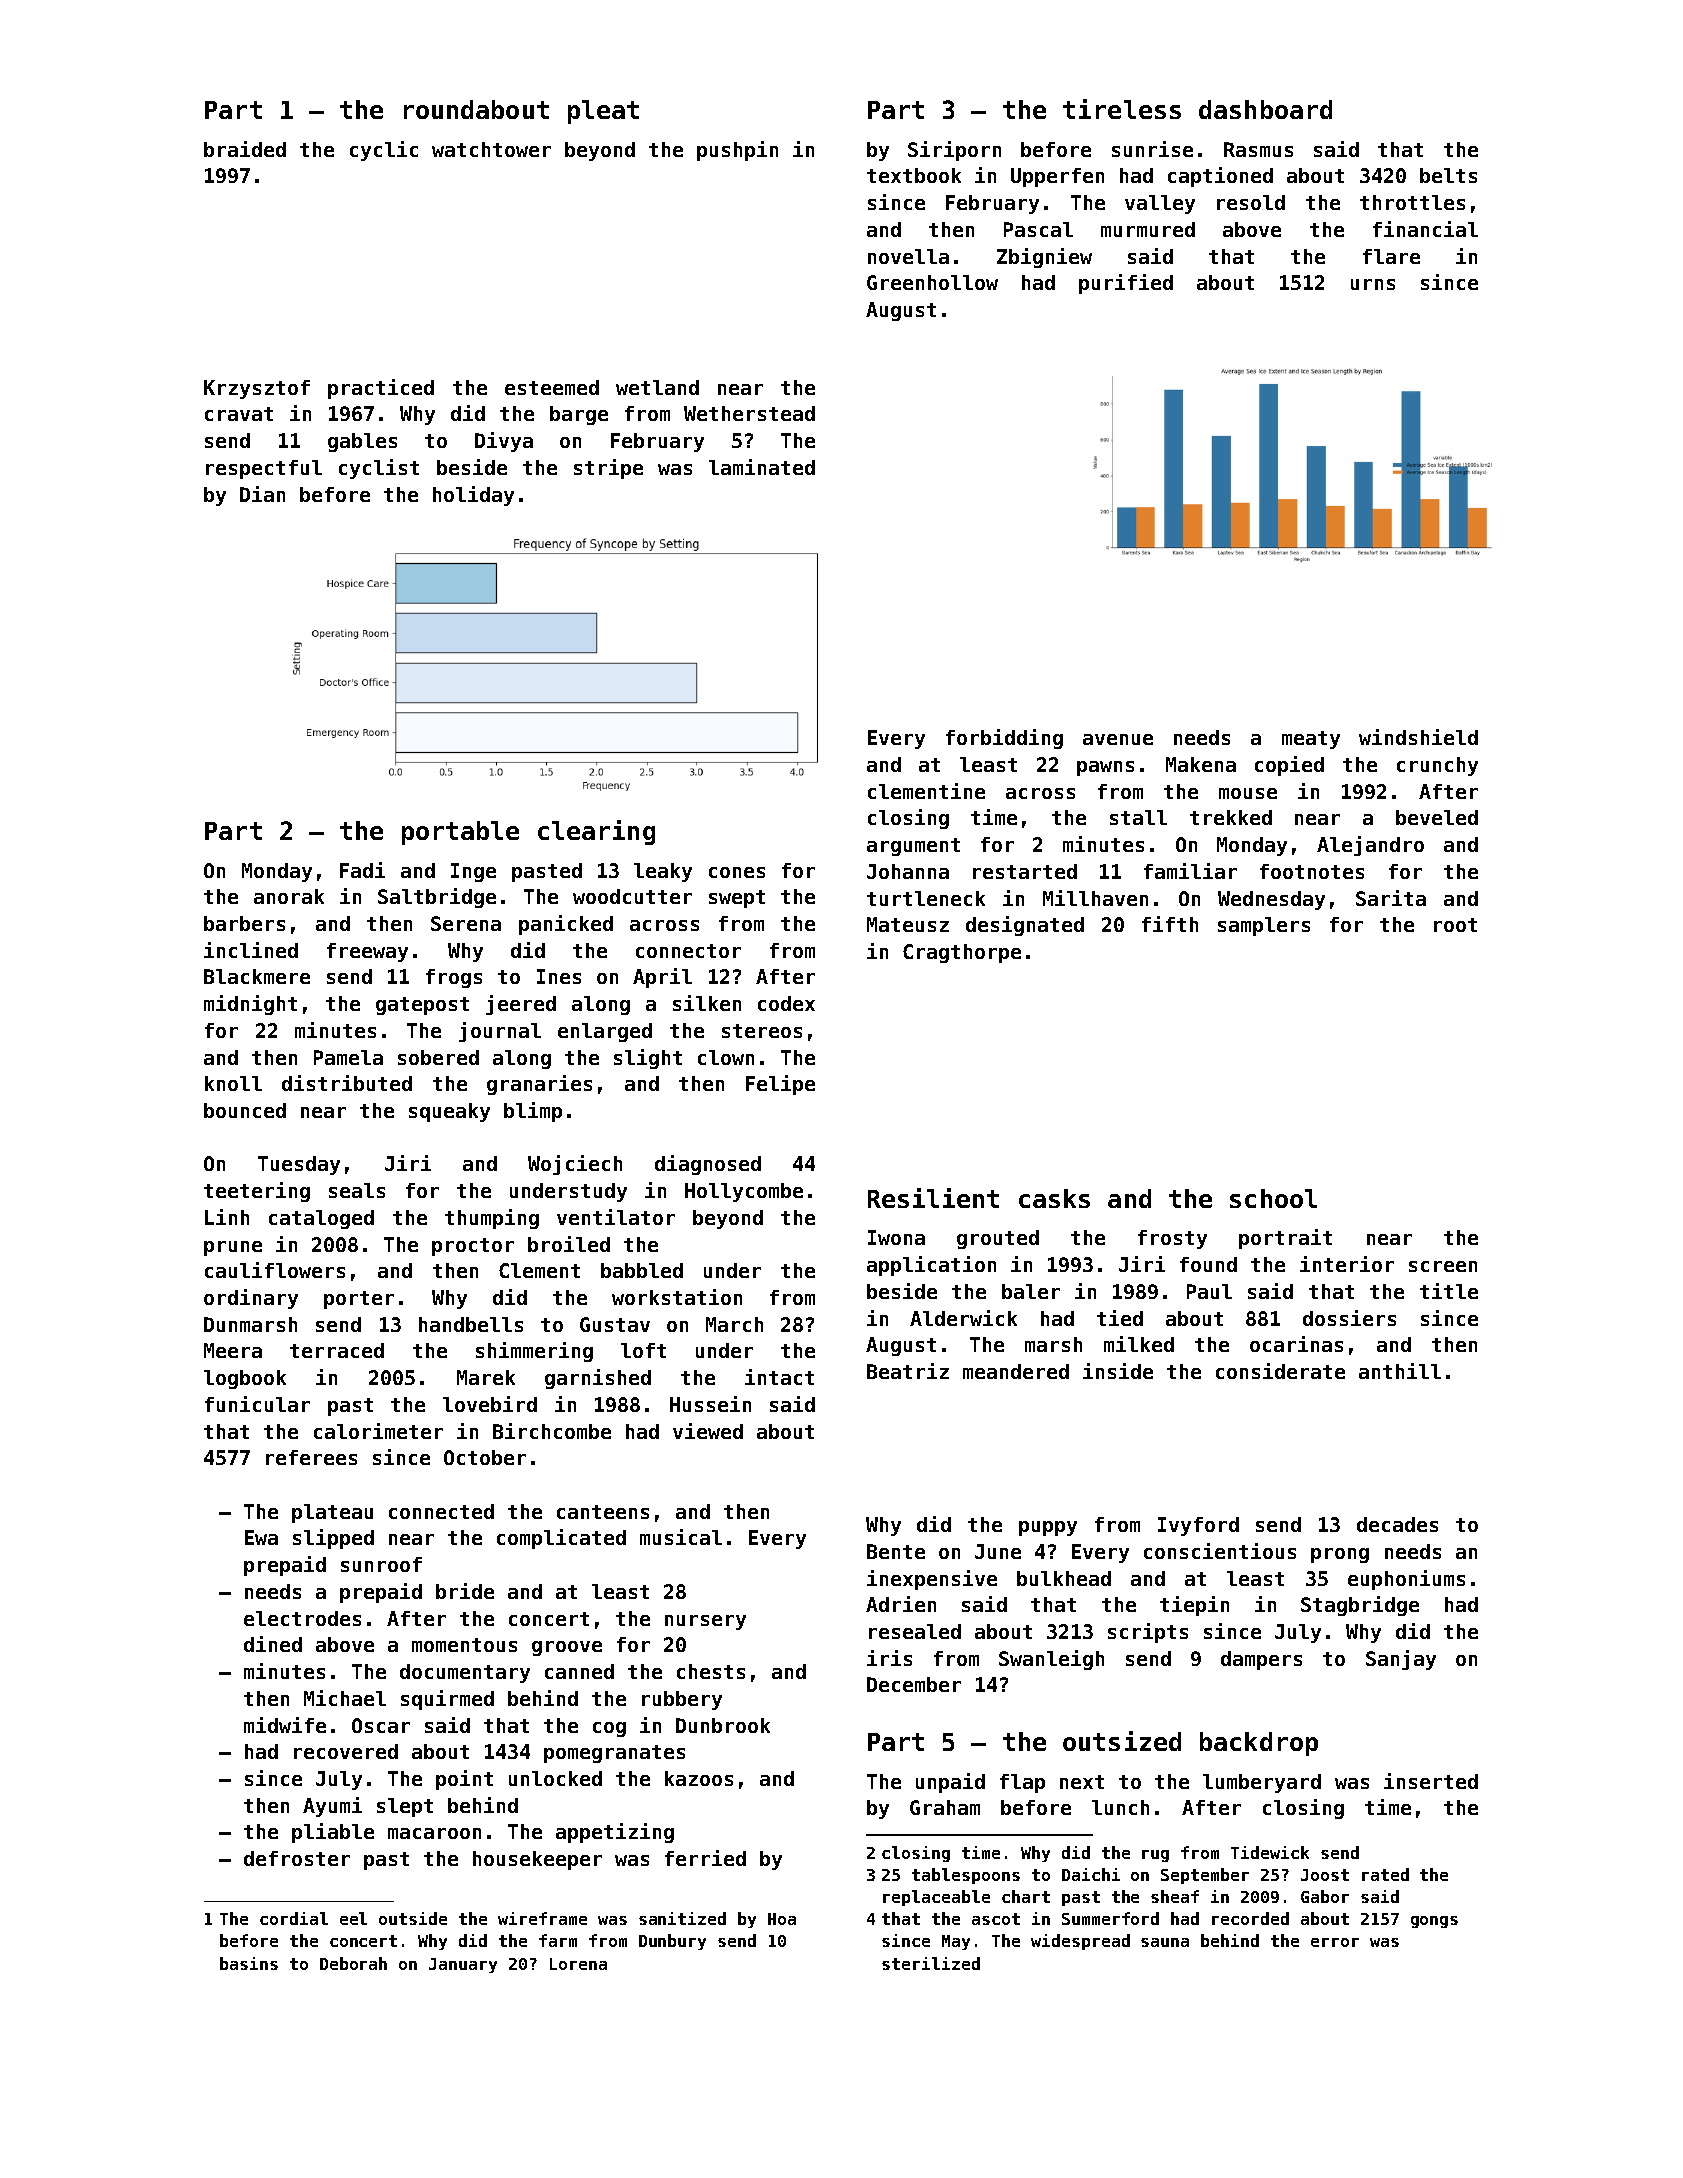  Describe the element at coordinates (1455, 925) in the page. I see `root` at that location.
